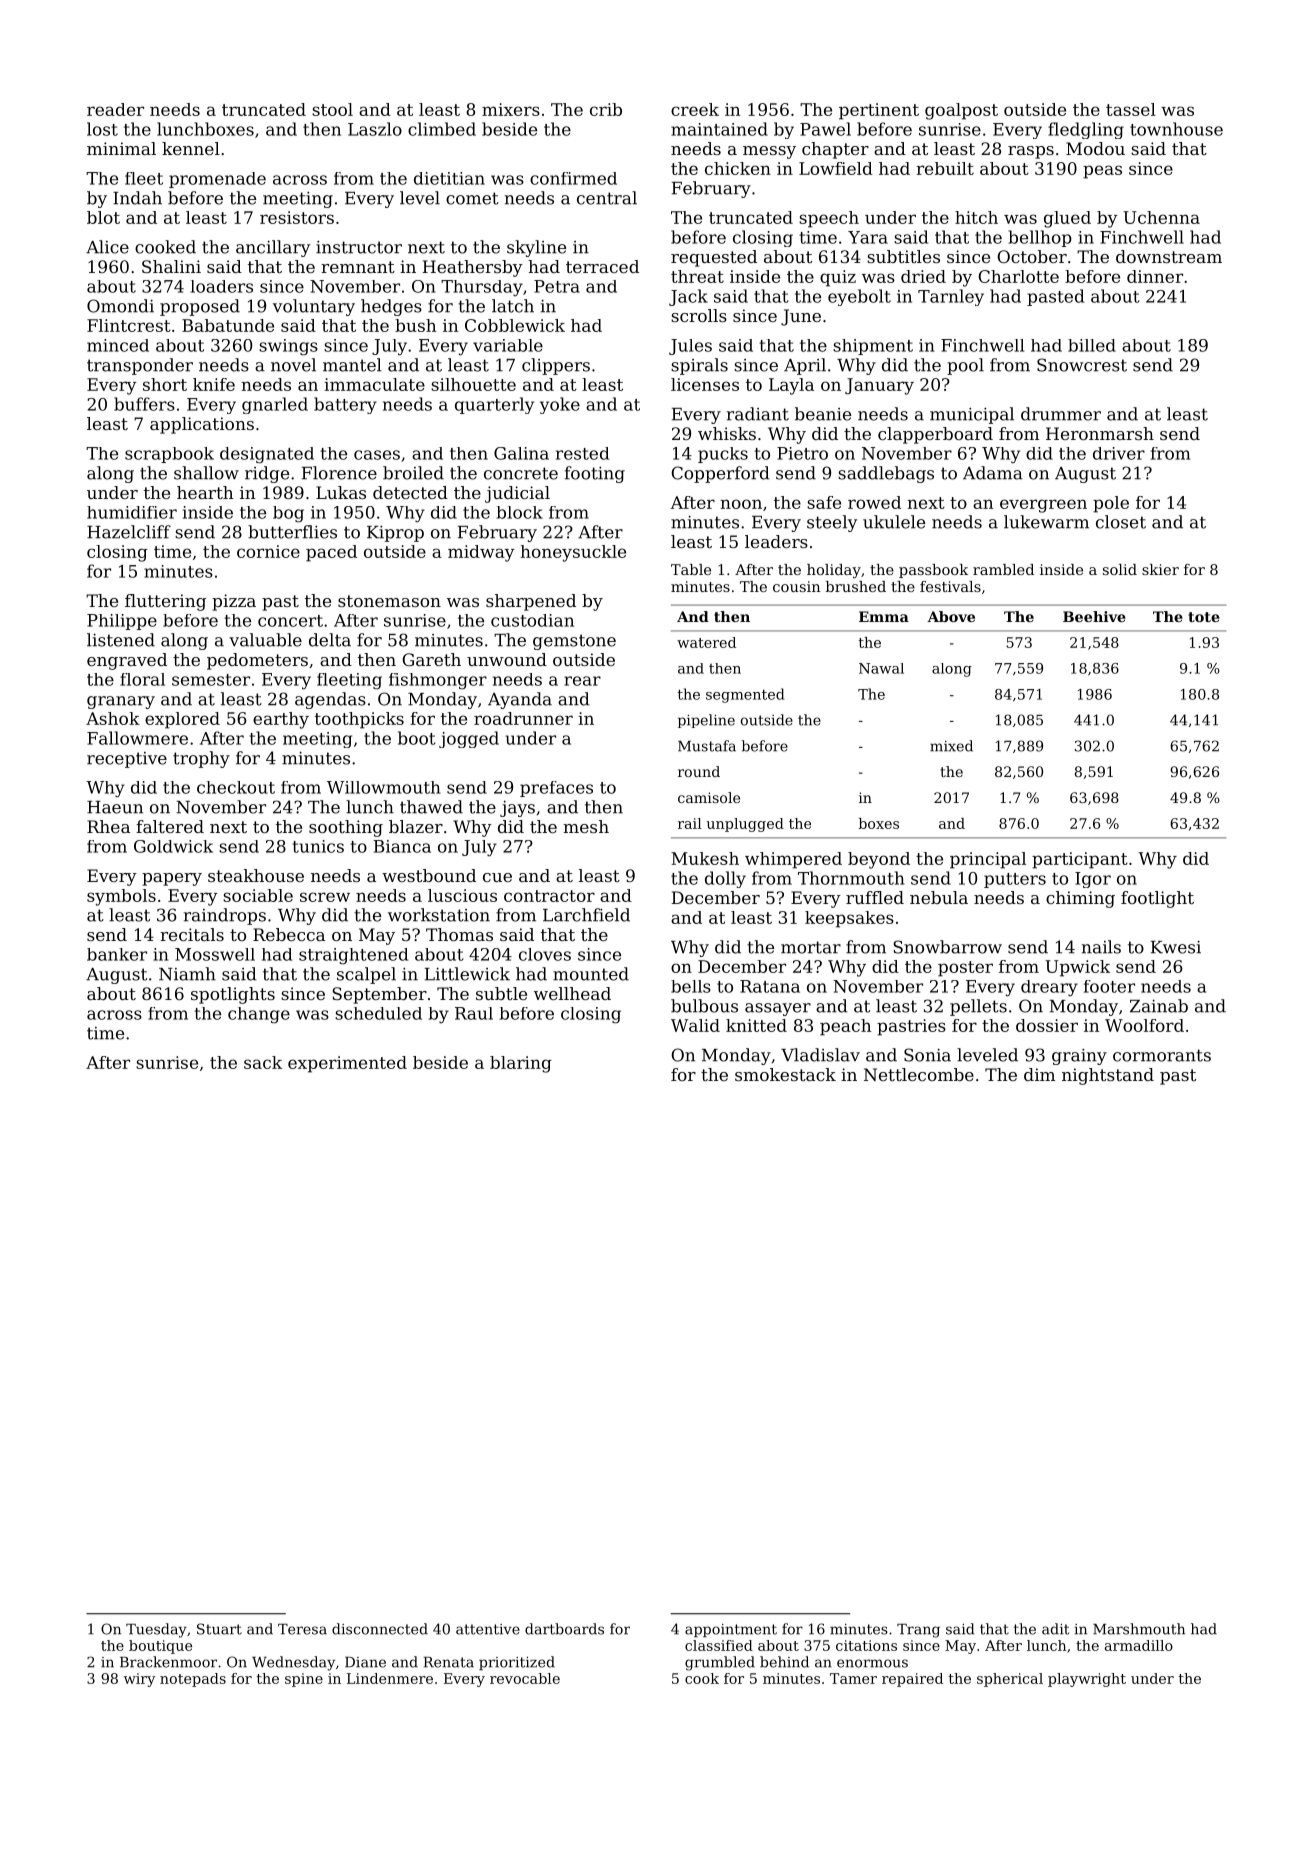 The height and width of the screenshot is (1856, 1313). What do you see at coordinates (1204, 617) in the screenshot?
I see `tote` at bounding box center [1204, 617].
